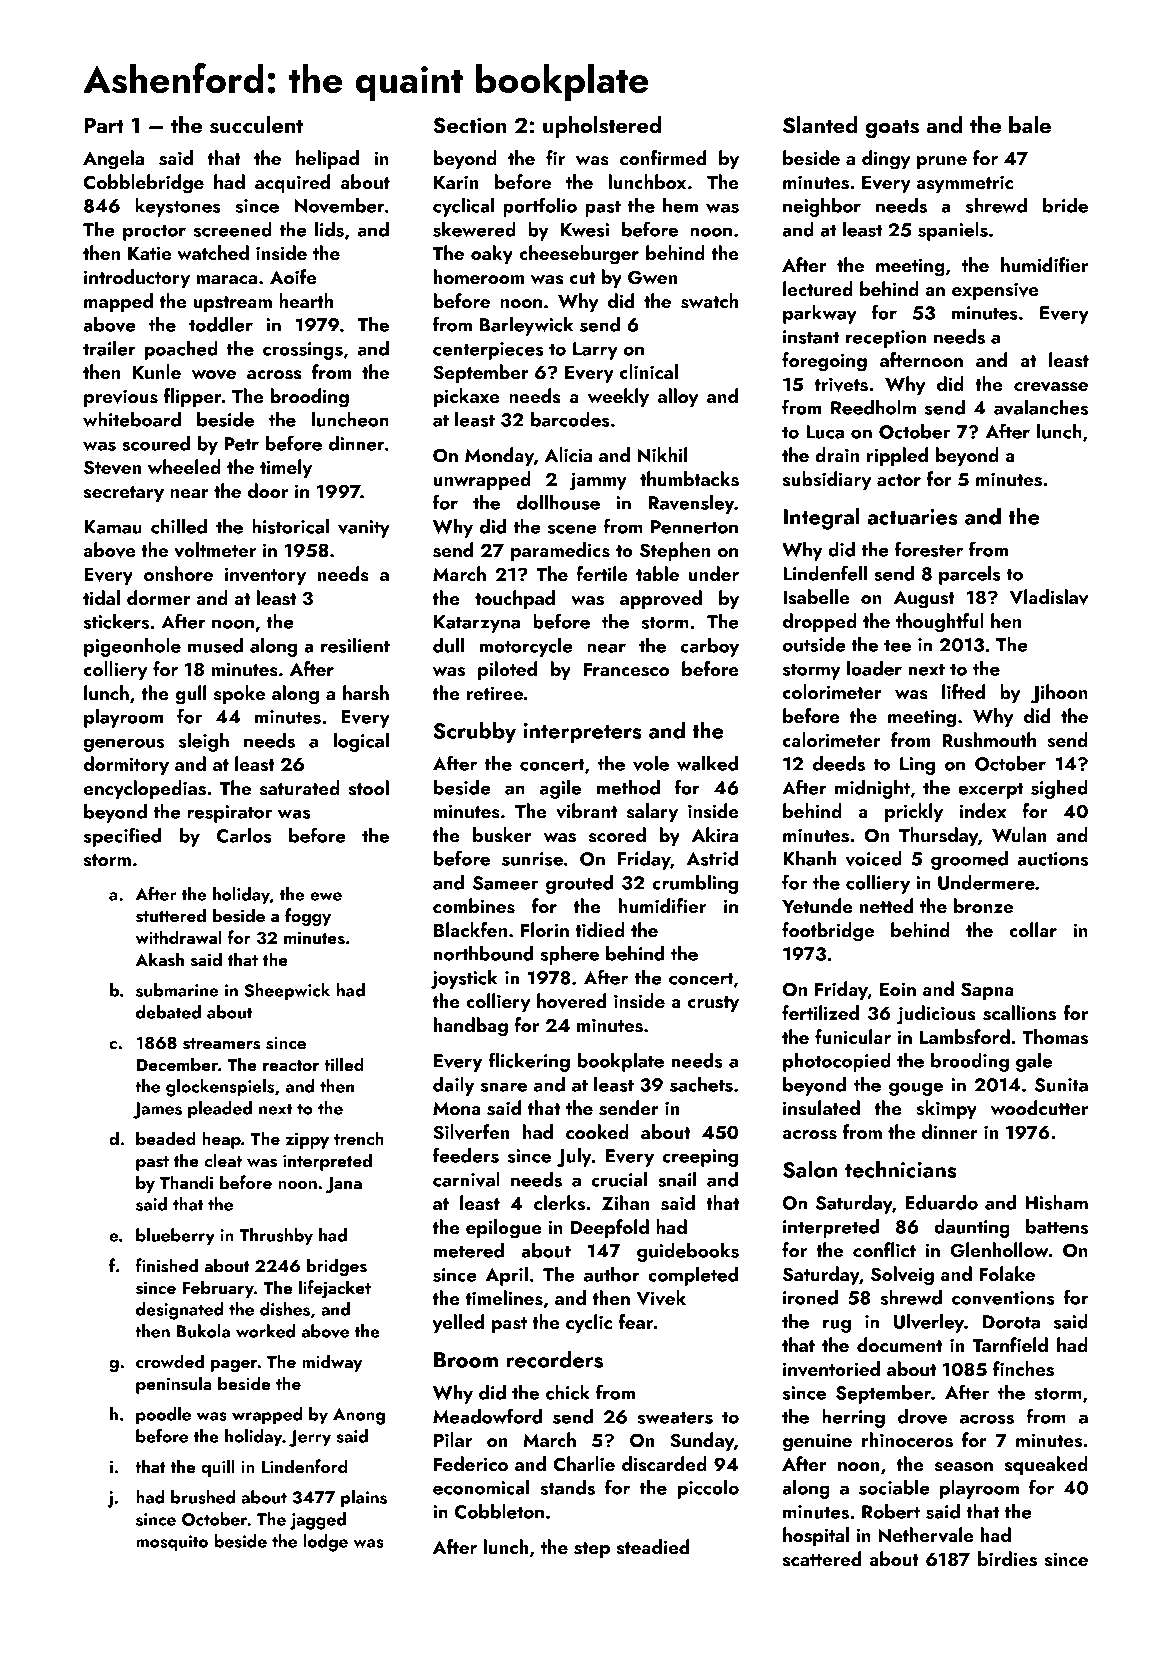  I want to click on Jihoon, so click(1059, 694).
